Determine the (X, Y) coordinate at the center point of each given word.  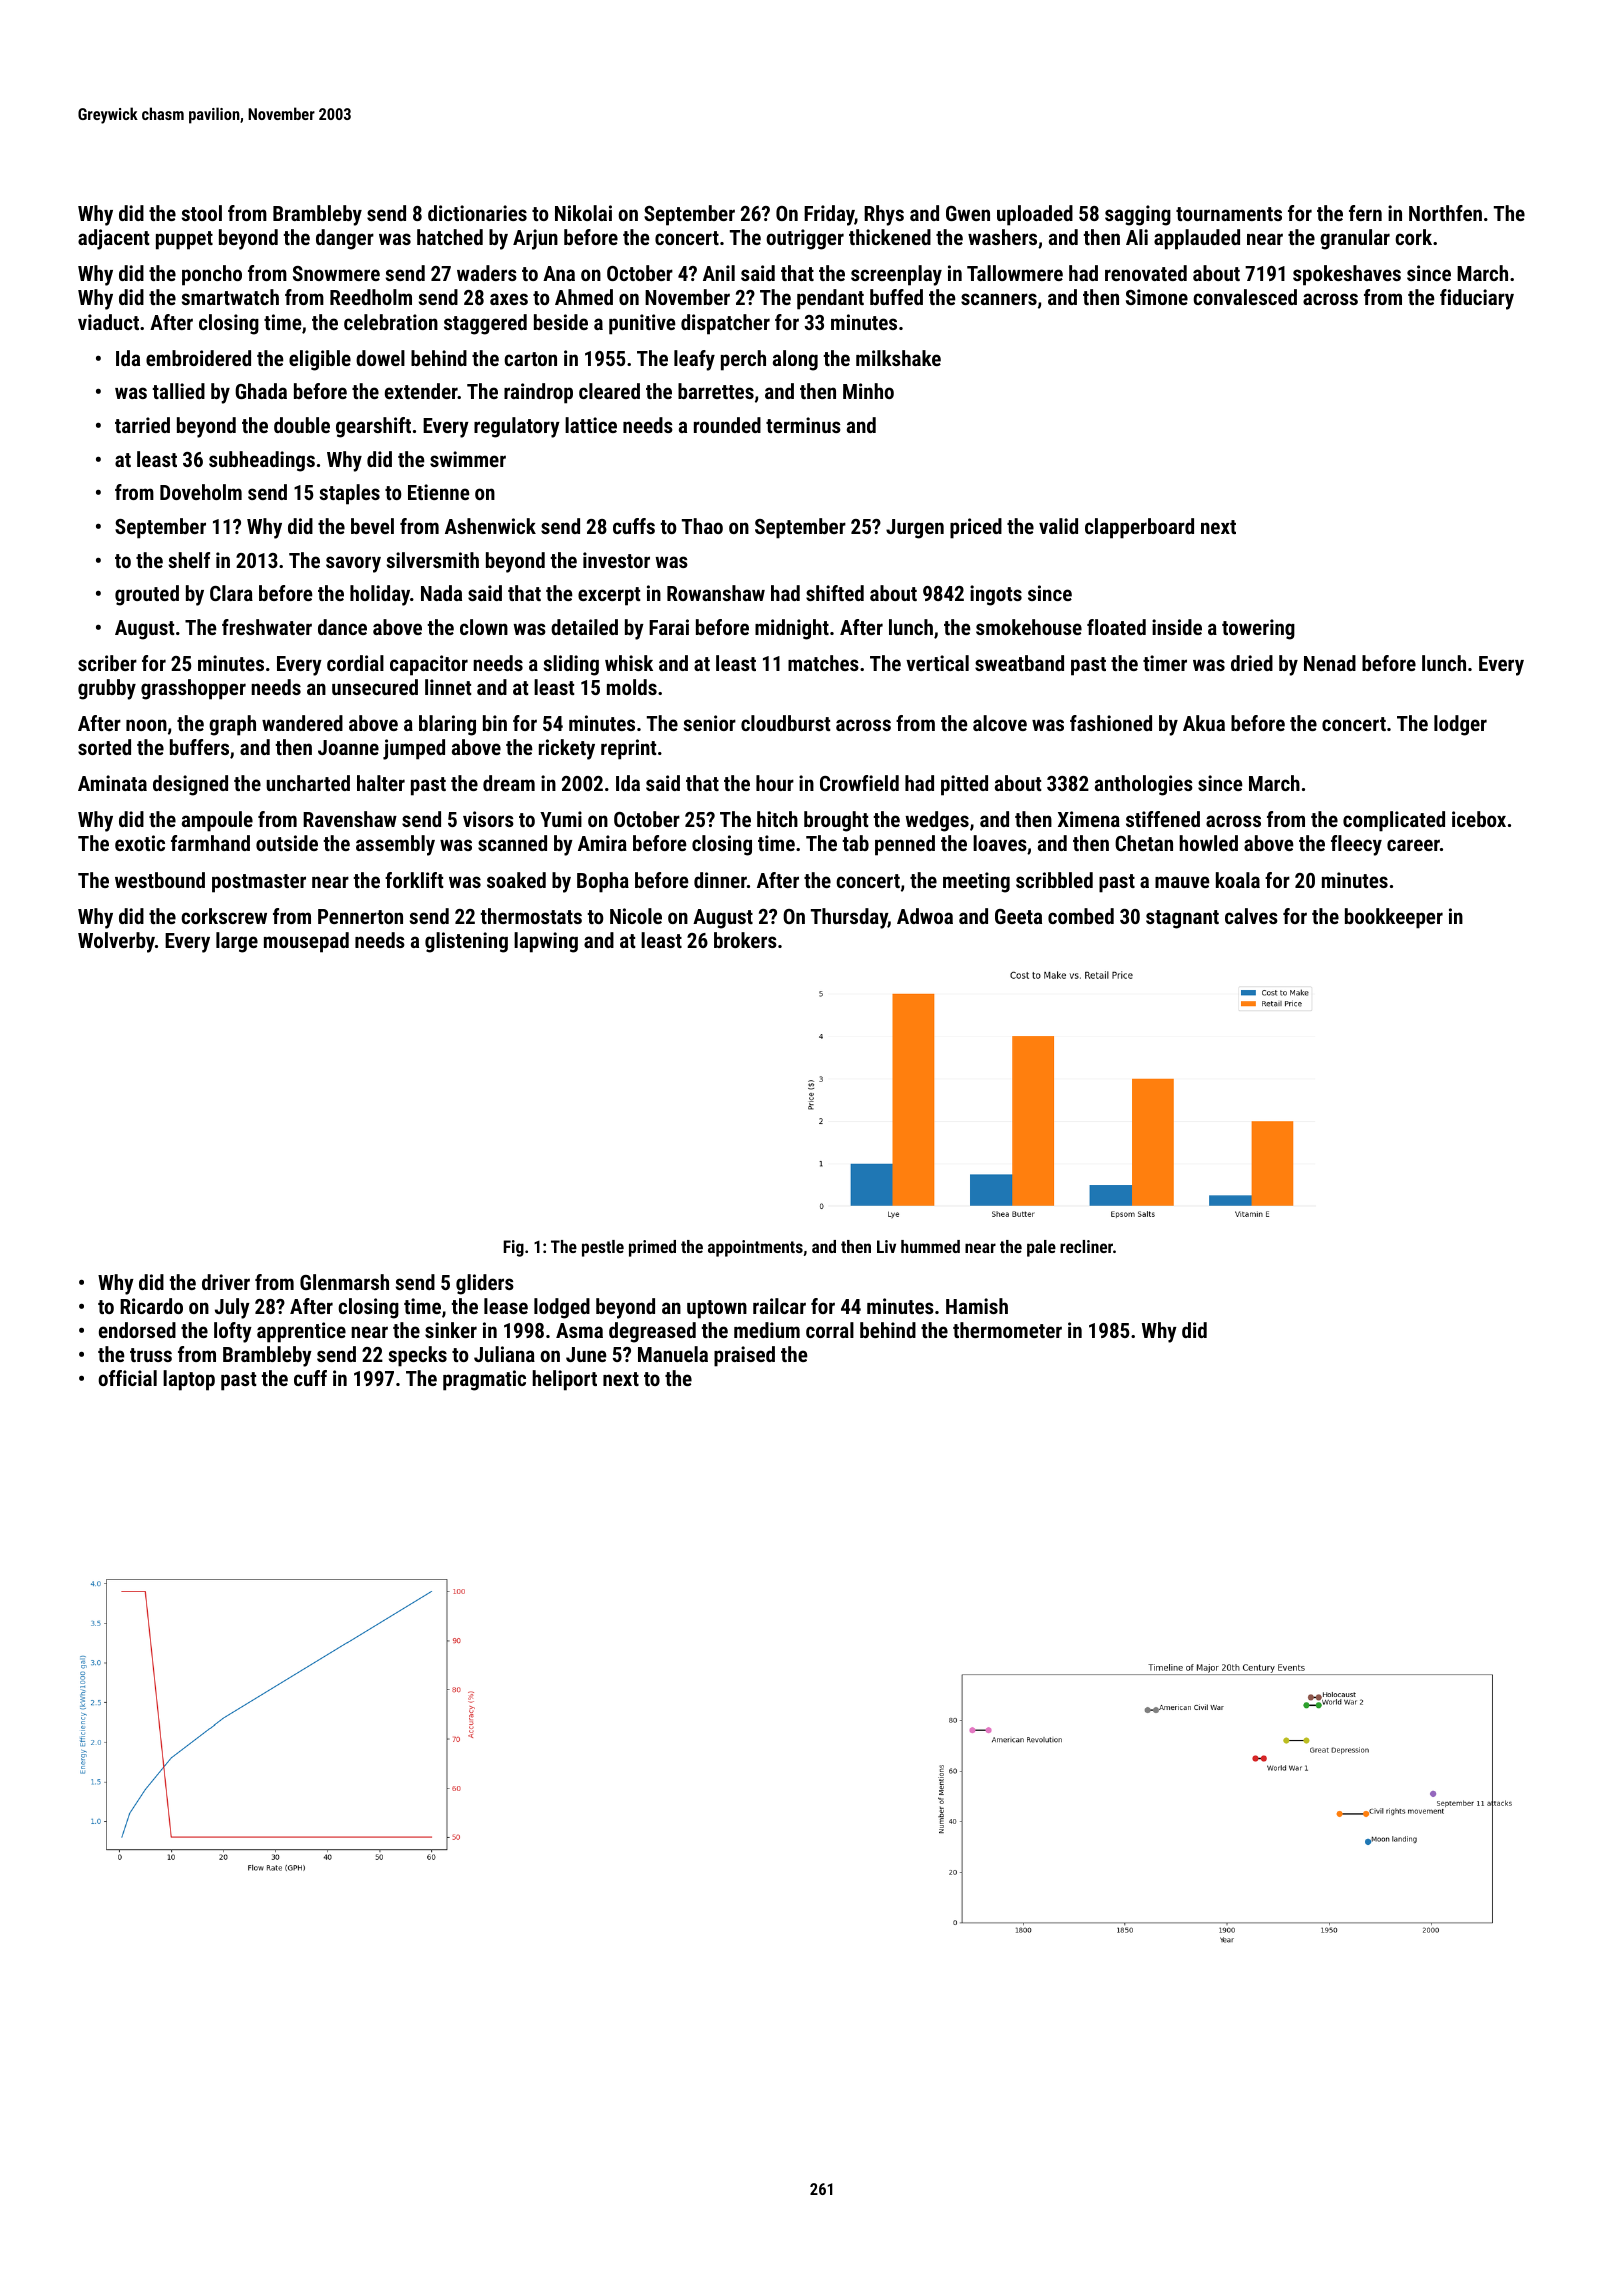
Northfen (1445, 213)
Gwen (968, 213)
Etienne (439, 492)
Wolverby (116, 942)
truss (151, 1355)
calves (1251, 916)
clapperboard (1139, 528)
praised (744, 1356)
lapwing (546, 942)
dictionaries (477, 213)
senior (710, 723)
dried (1252, 663)
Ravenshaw (350, 819)
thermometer (1007, 1330)
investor (616, 560)
